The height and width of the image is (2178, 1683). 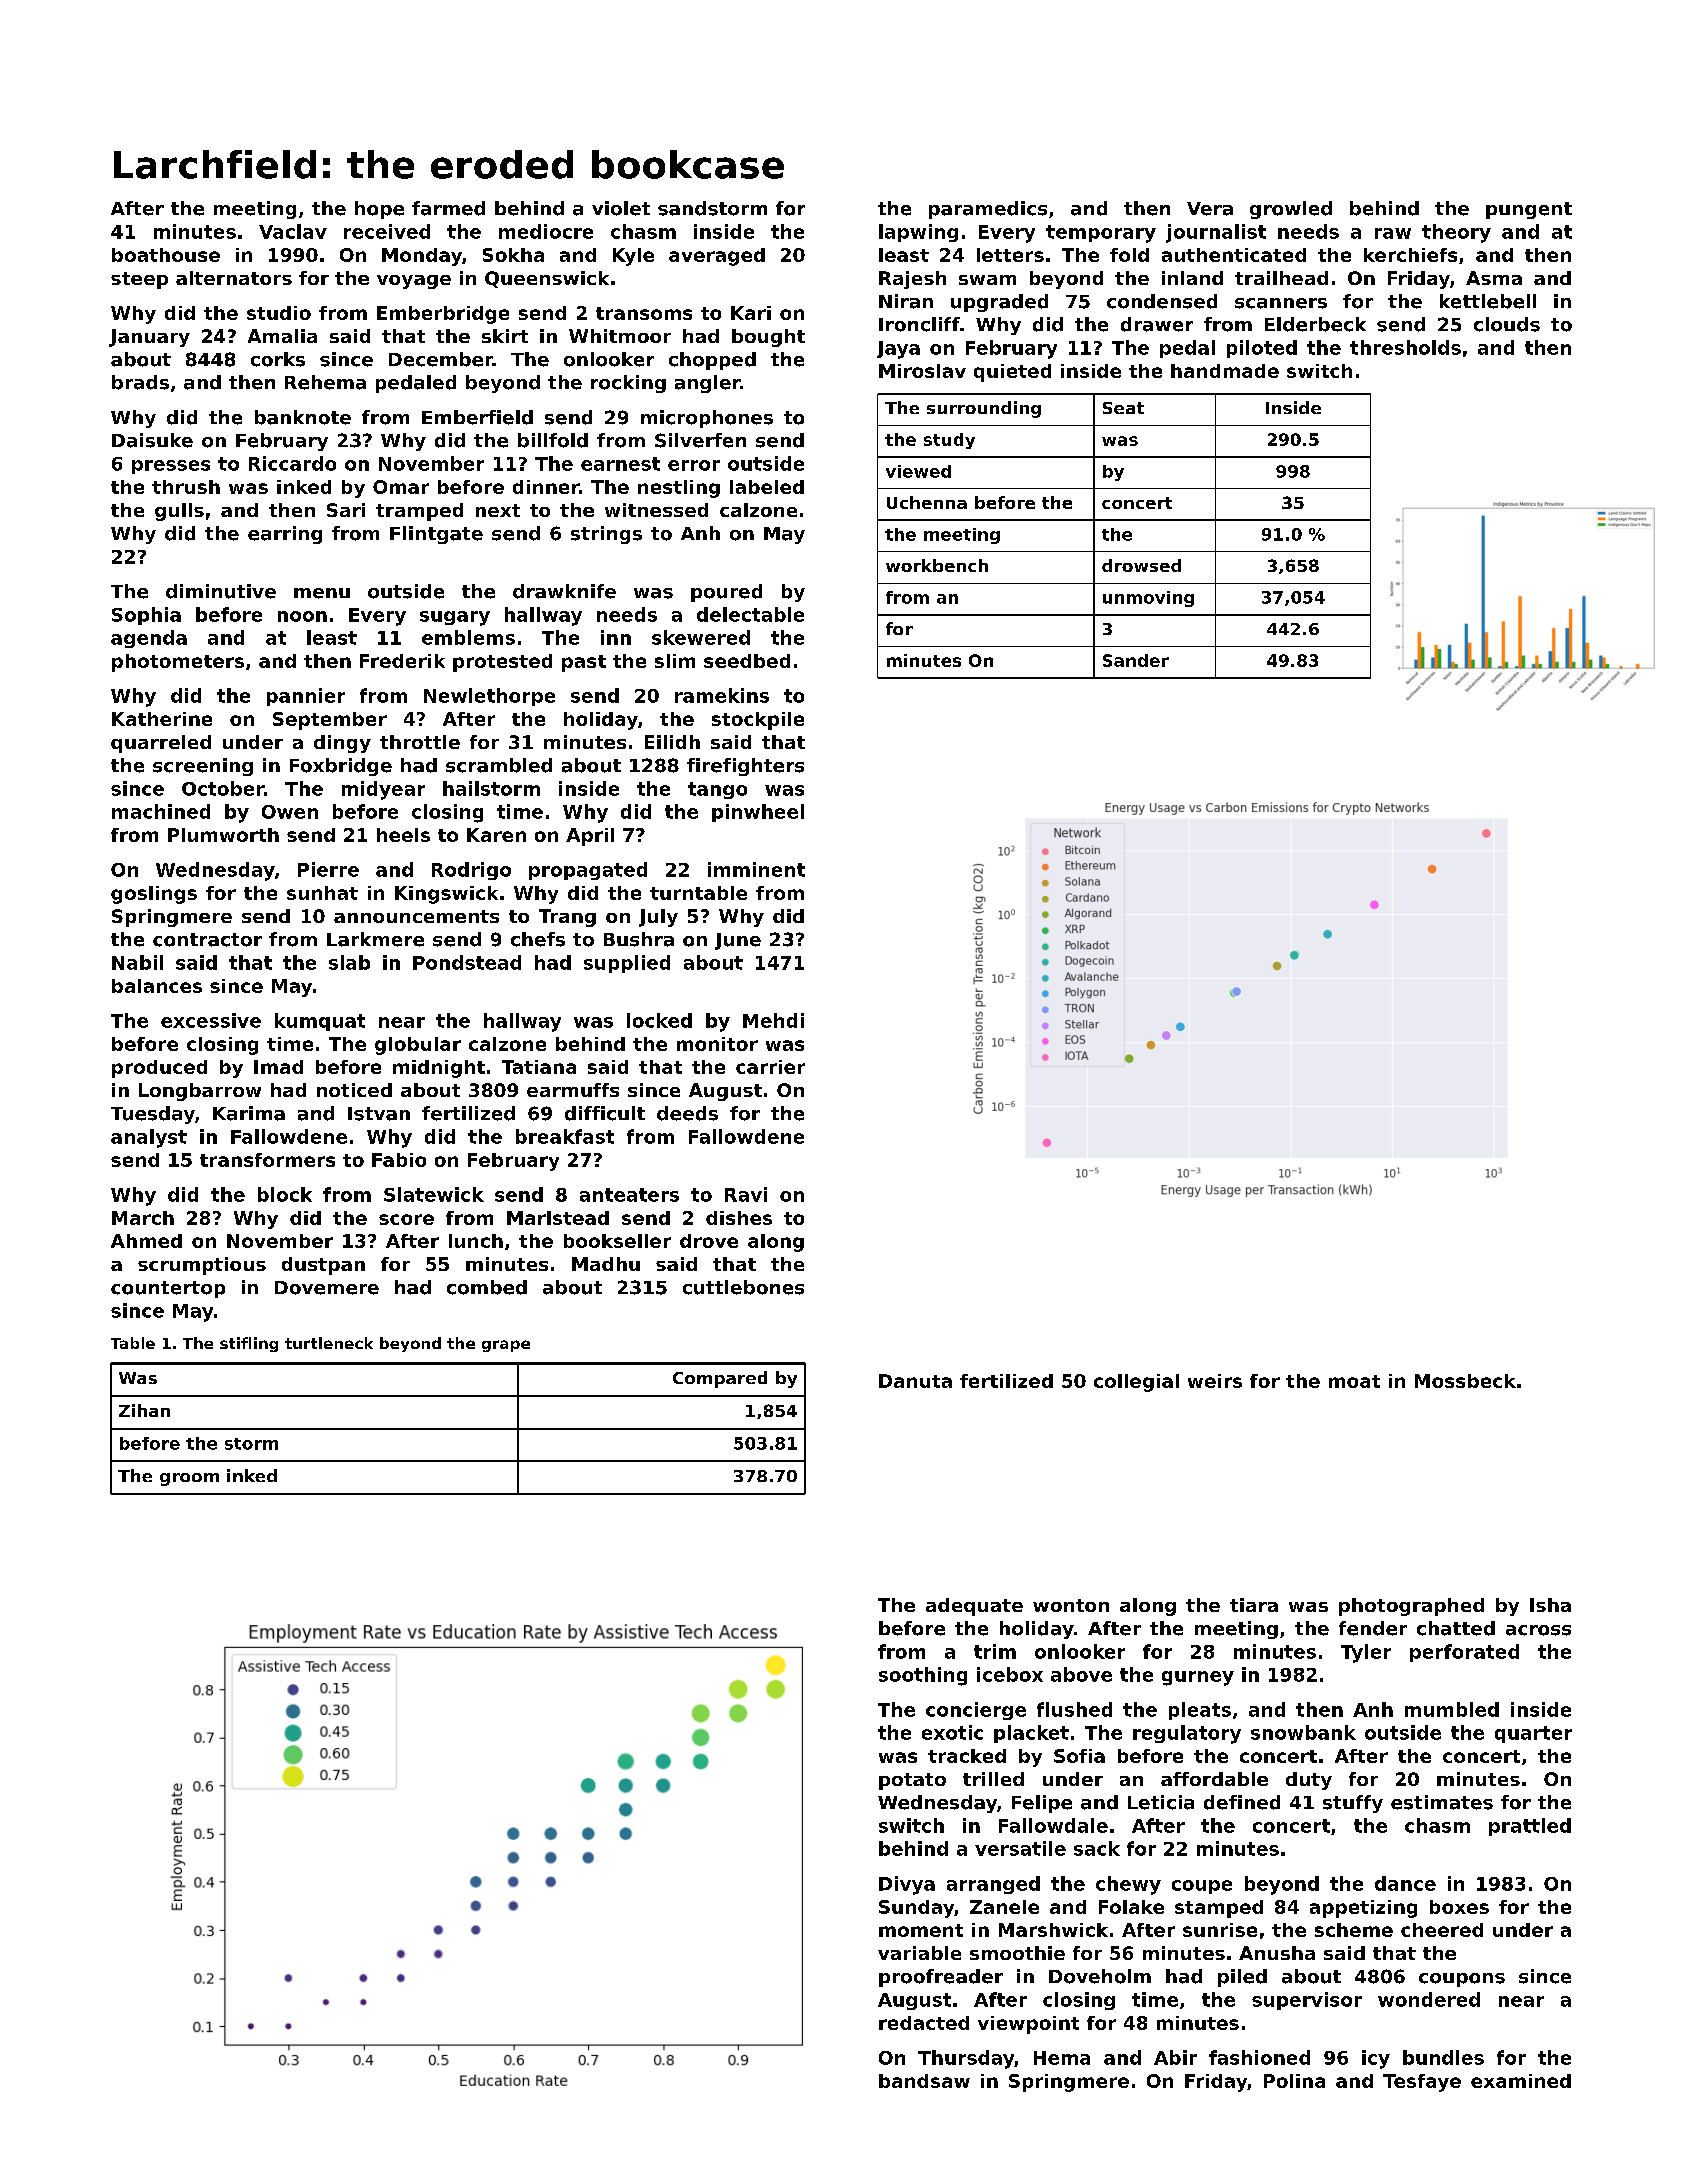 I want to click on hope, so click(x=379, y=210).
